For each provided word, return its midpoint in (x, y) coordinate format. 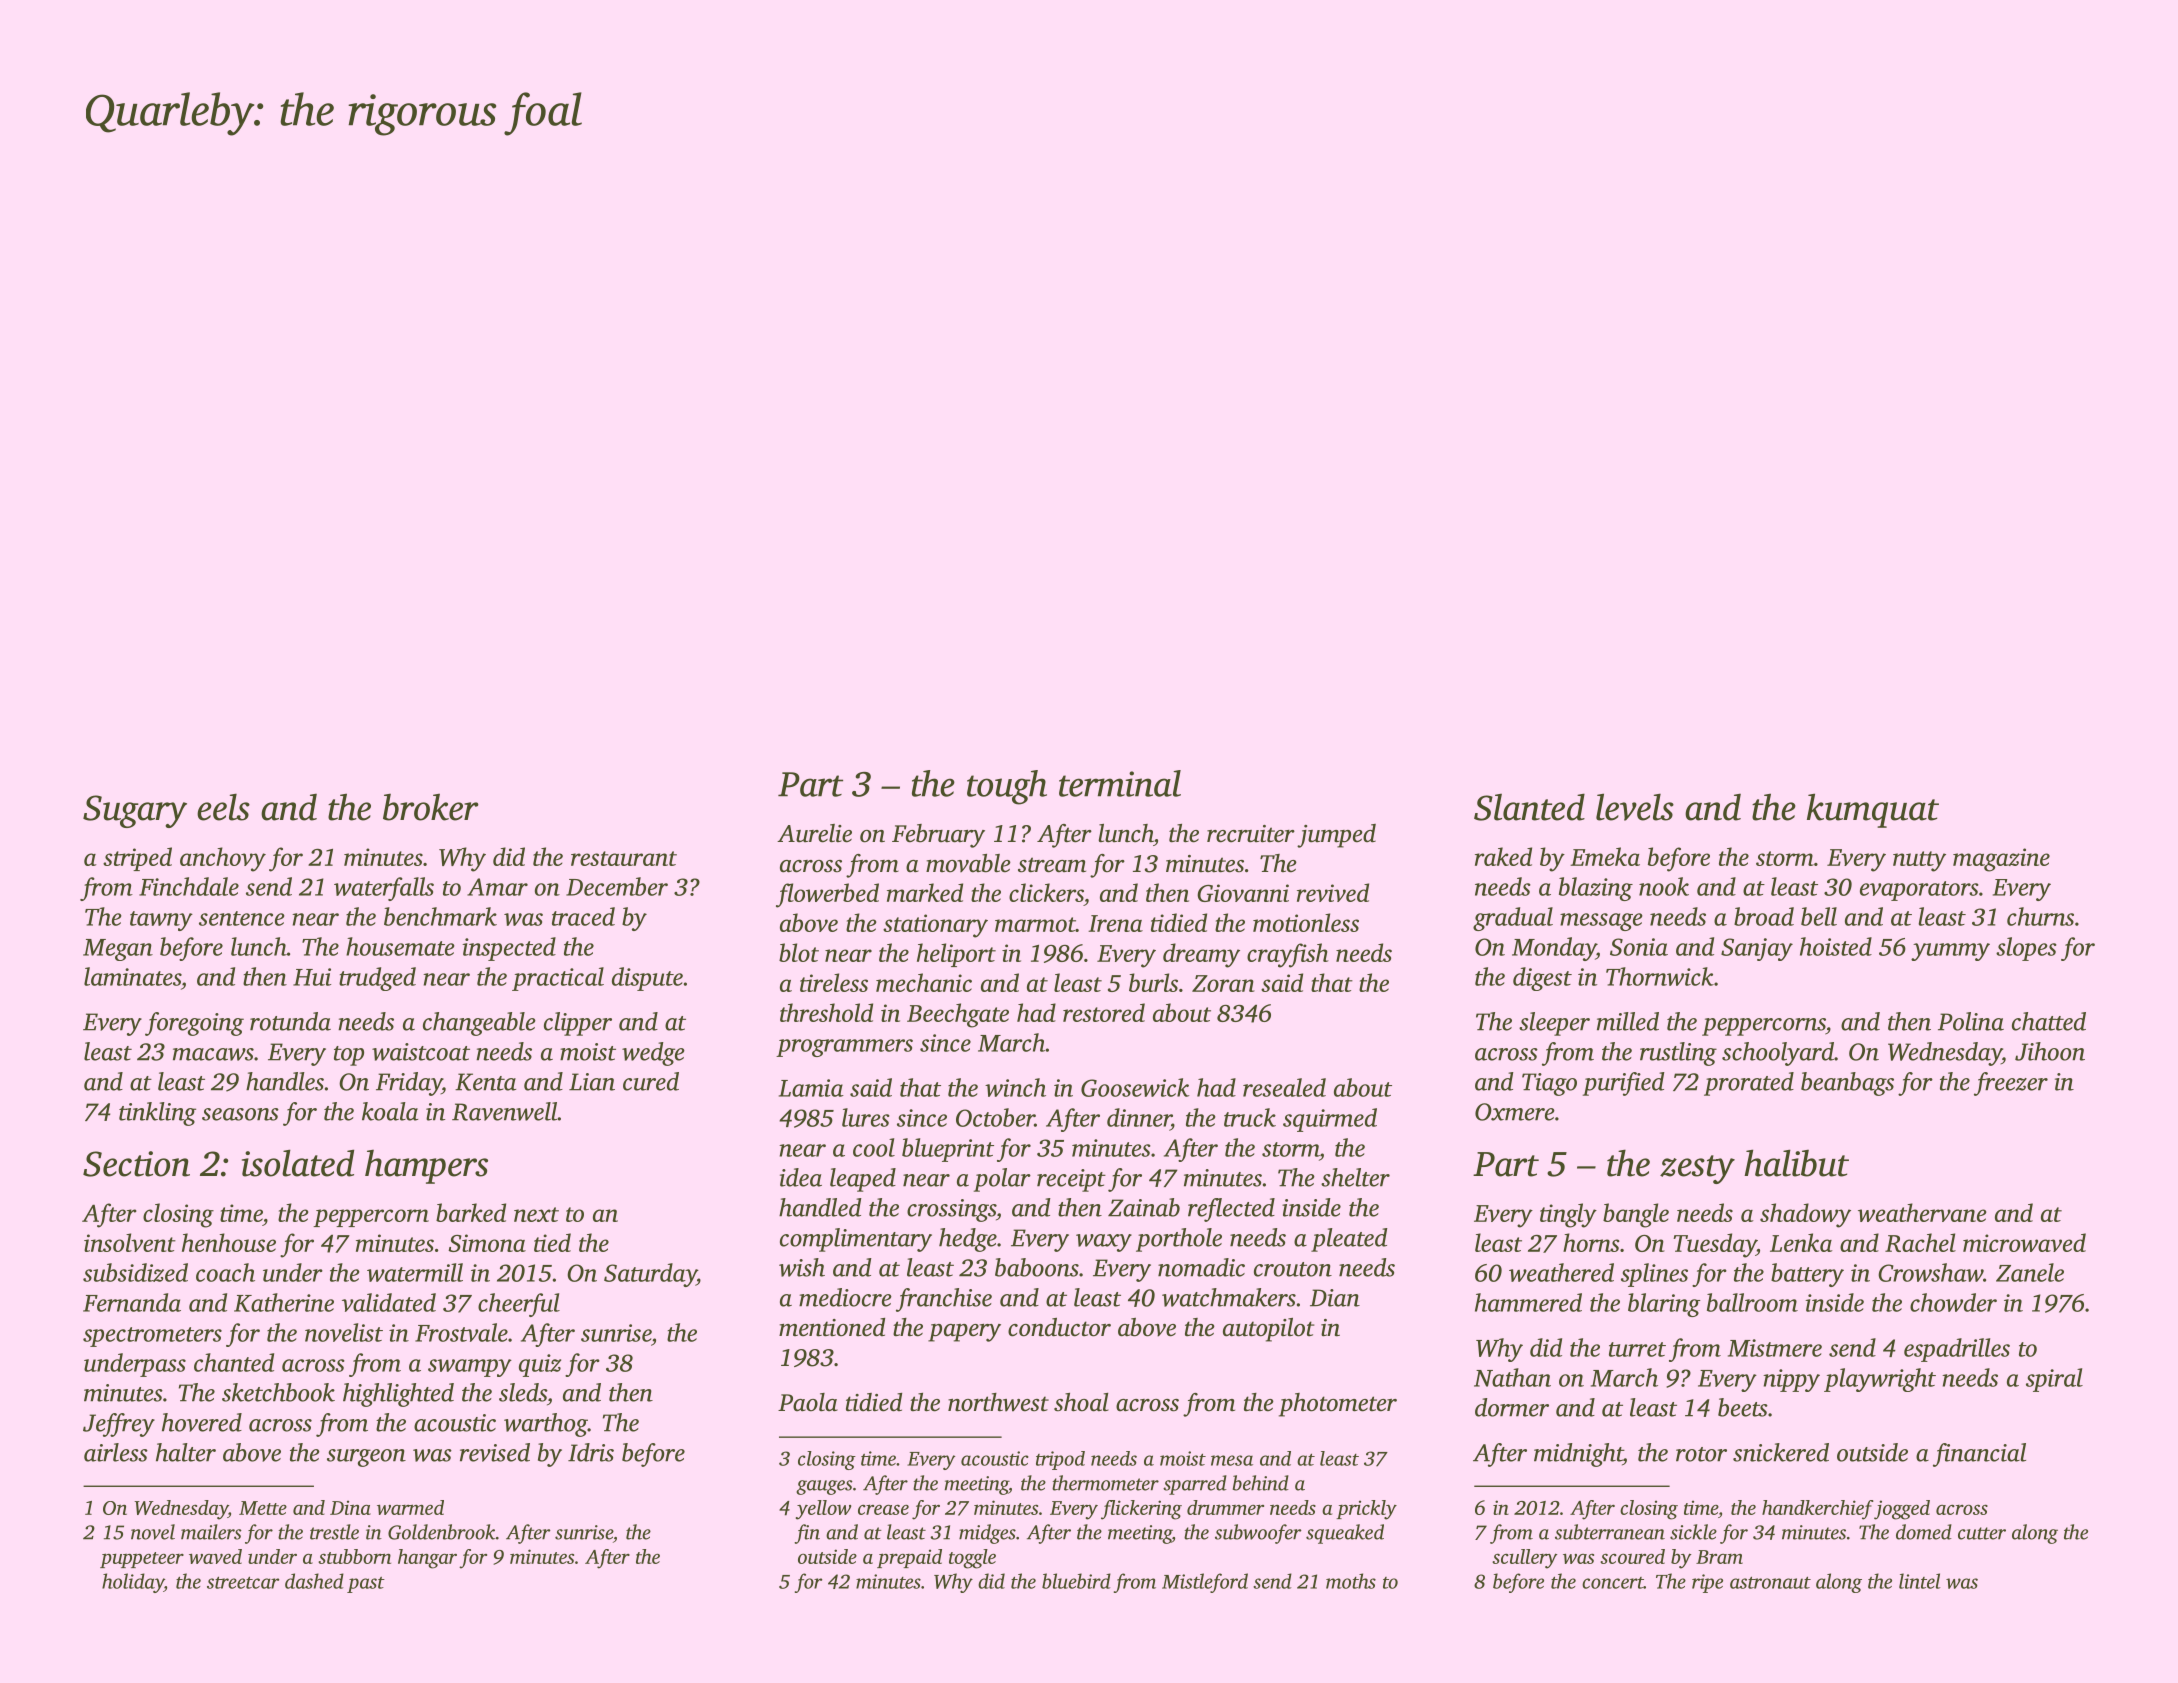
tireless (834, 982)
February (938, 836)
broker (431, 807)
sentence (242, 918)
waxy (1104, 1243)
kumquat (1873, 810)
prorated (1749, 1084)
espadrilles (1957, 1350)
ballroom (1752, 1302)
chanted (234, 1362)
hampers (426, 1167)
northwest (998, 1402)
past (366, 1585)
